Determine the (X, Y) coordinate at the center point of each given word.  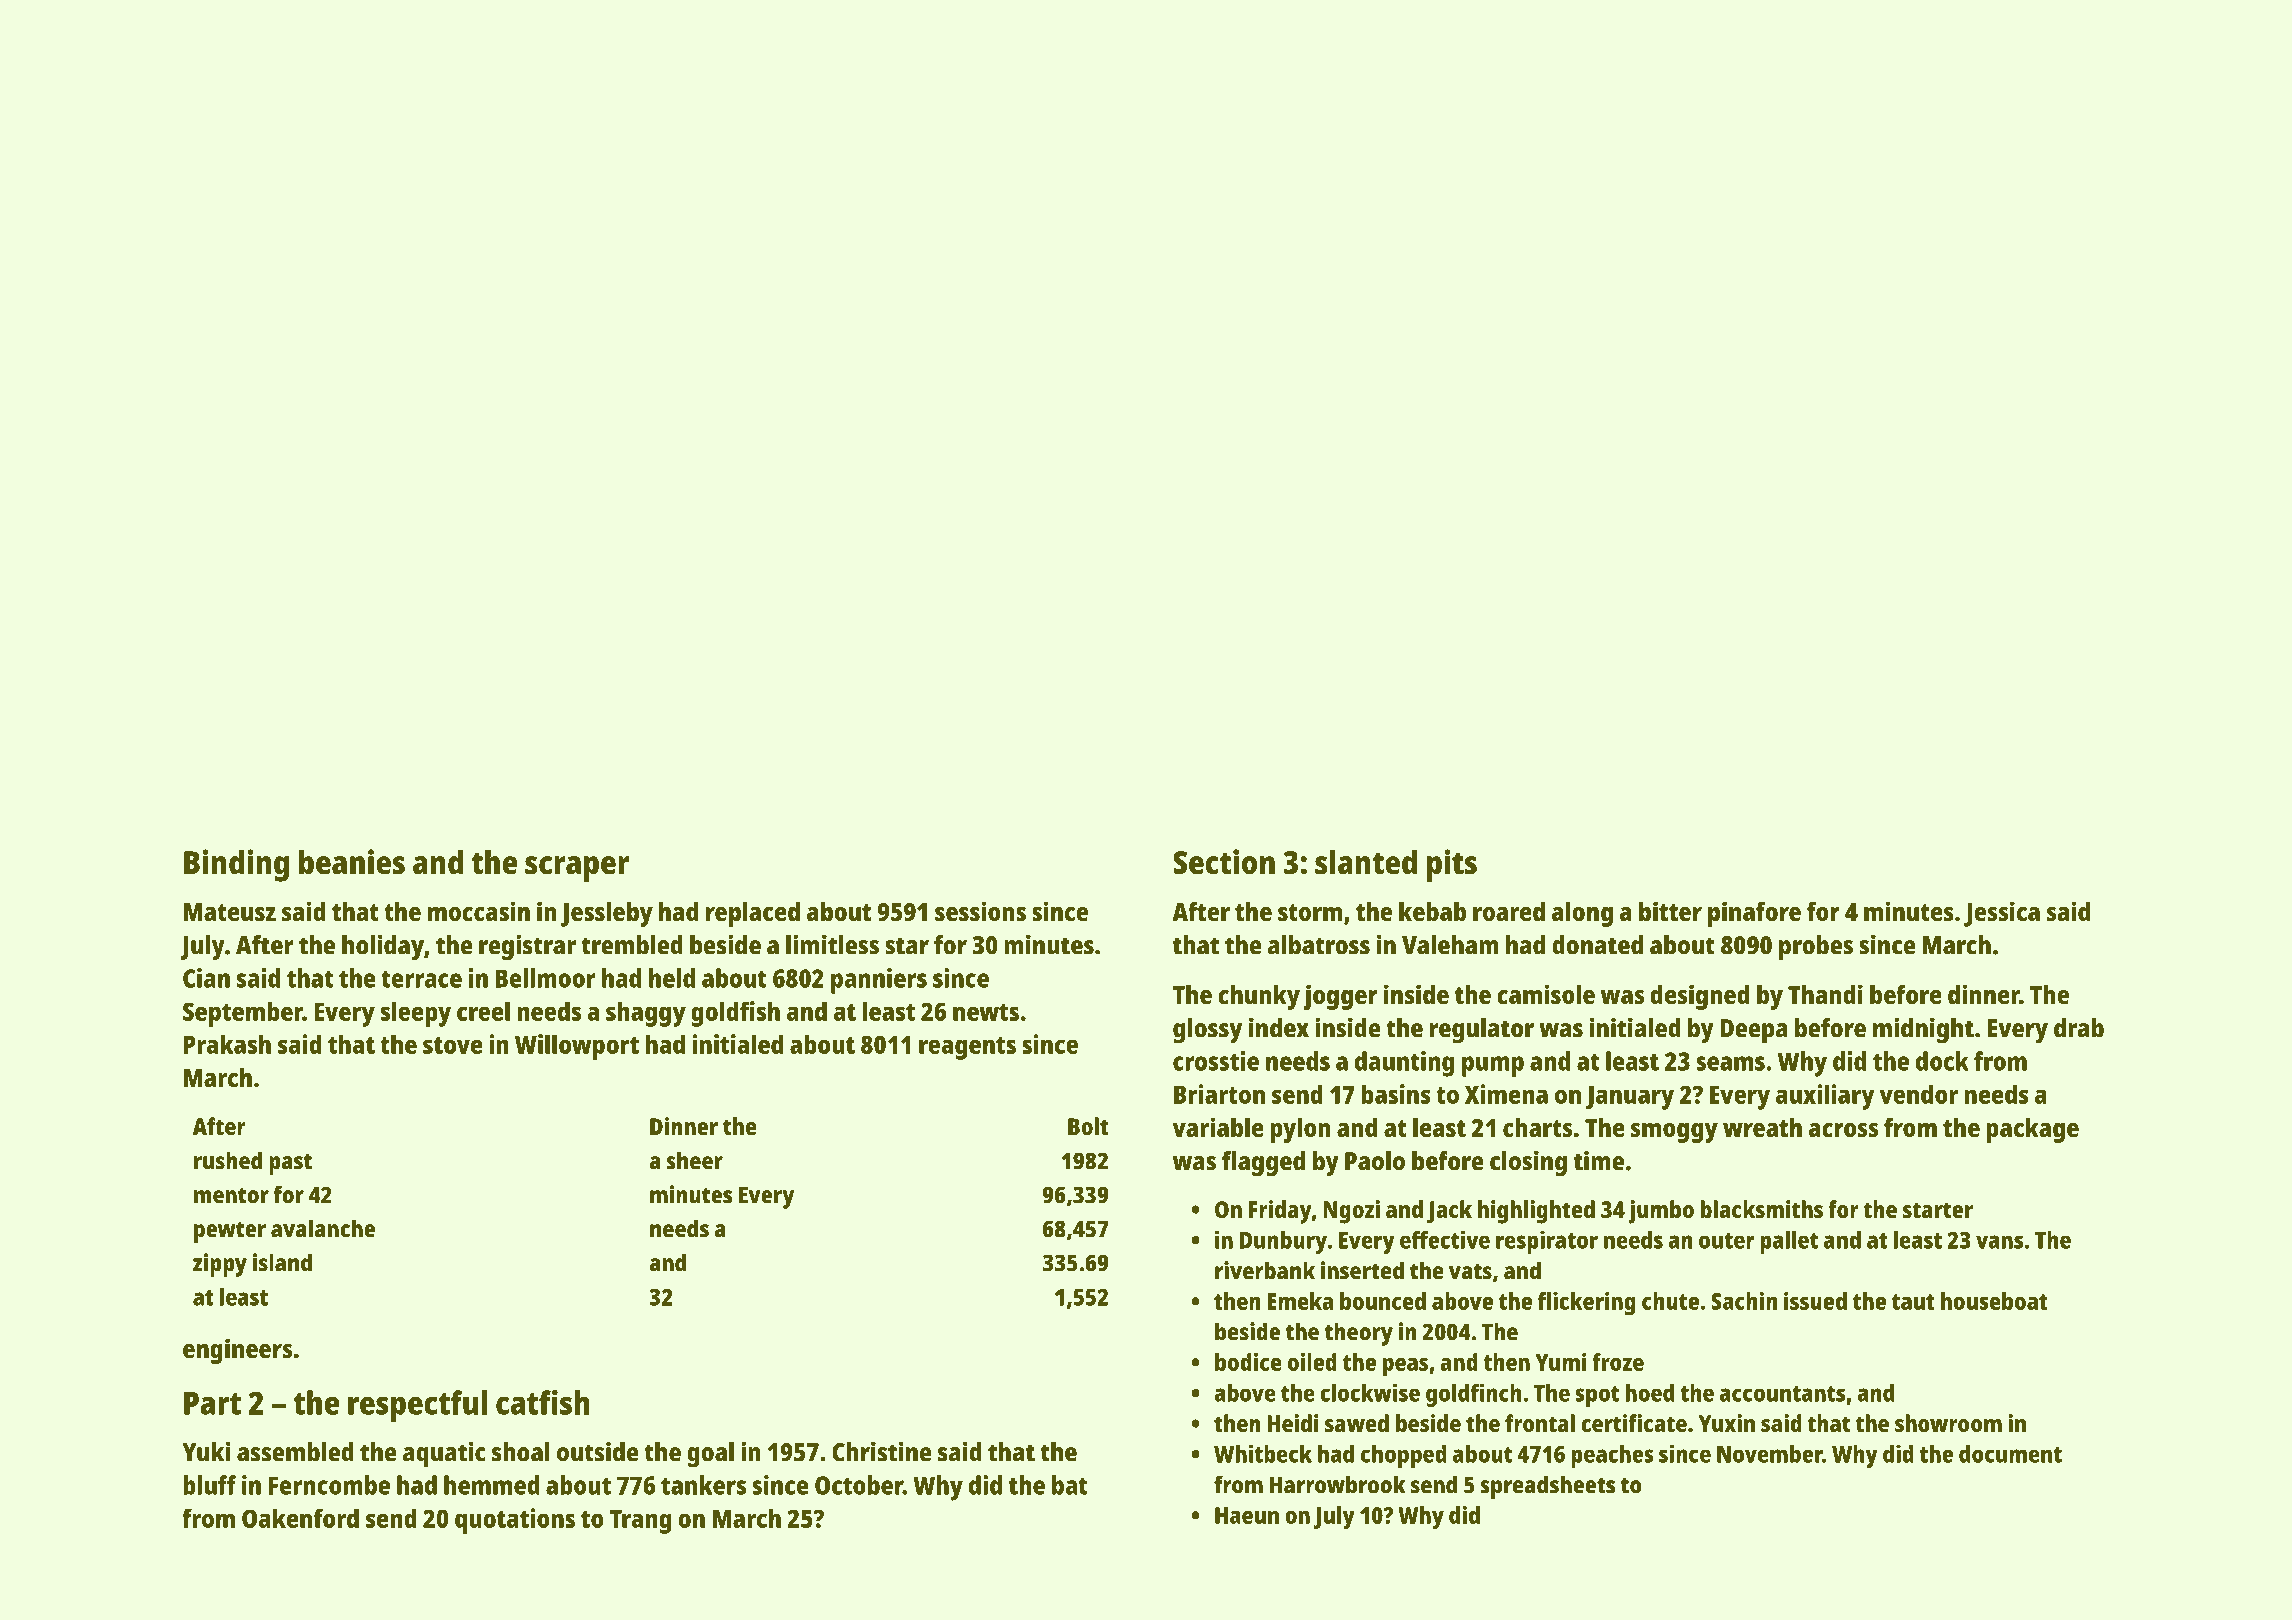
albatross (1319, 945)
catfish (543, 1402)
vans (1999, 1242)
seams (1730, 1063)
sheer (694, 1160)
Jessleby (607, 914)
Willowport (577, 1047)
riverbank (1265, 1270)
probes (1816, 948)
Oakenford (300, 1518)
